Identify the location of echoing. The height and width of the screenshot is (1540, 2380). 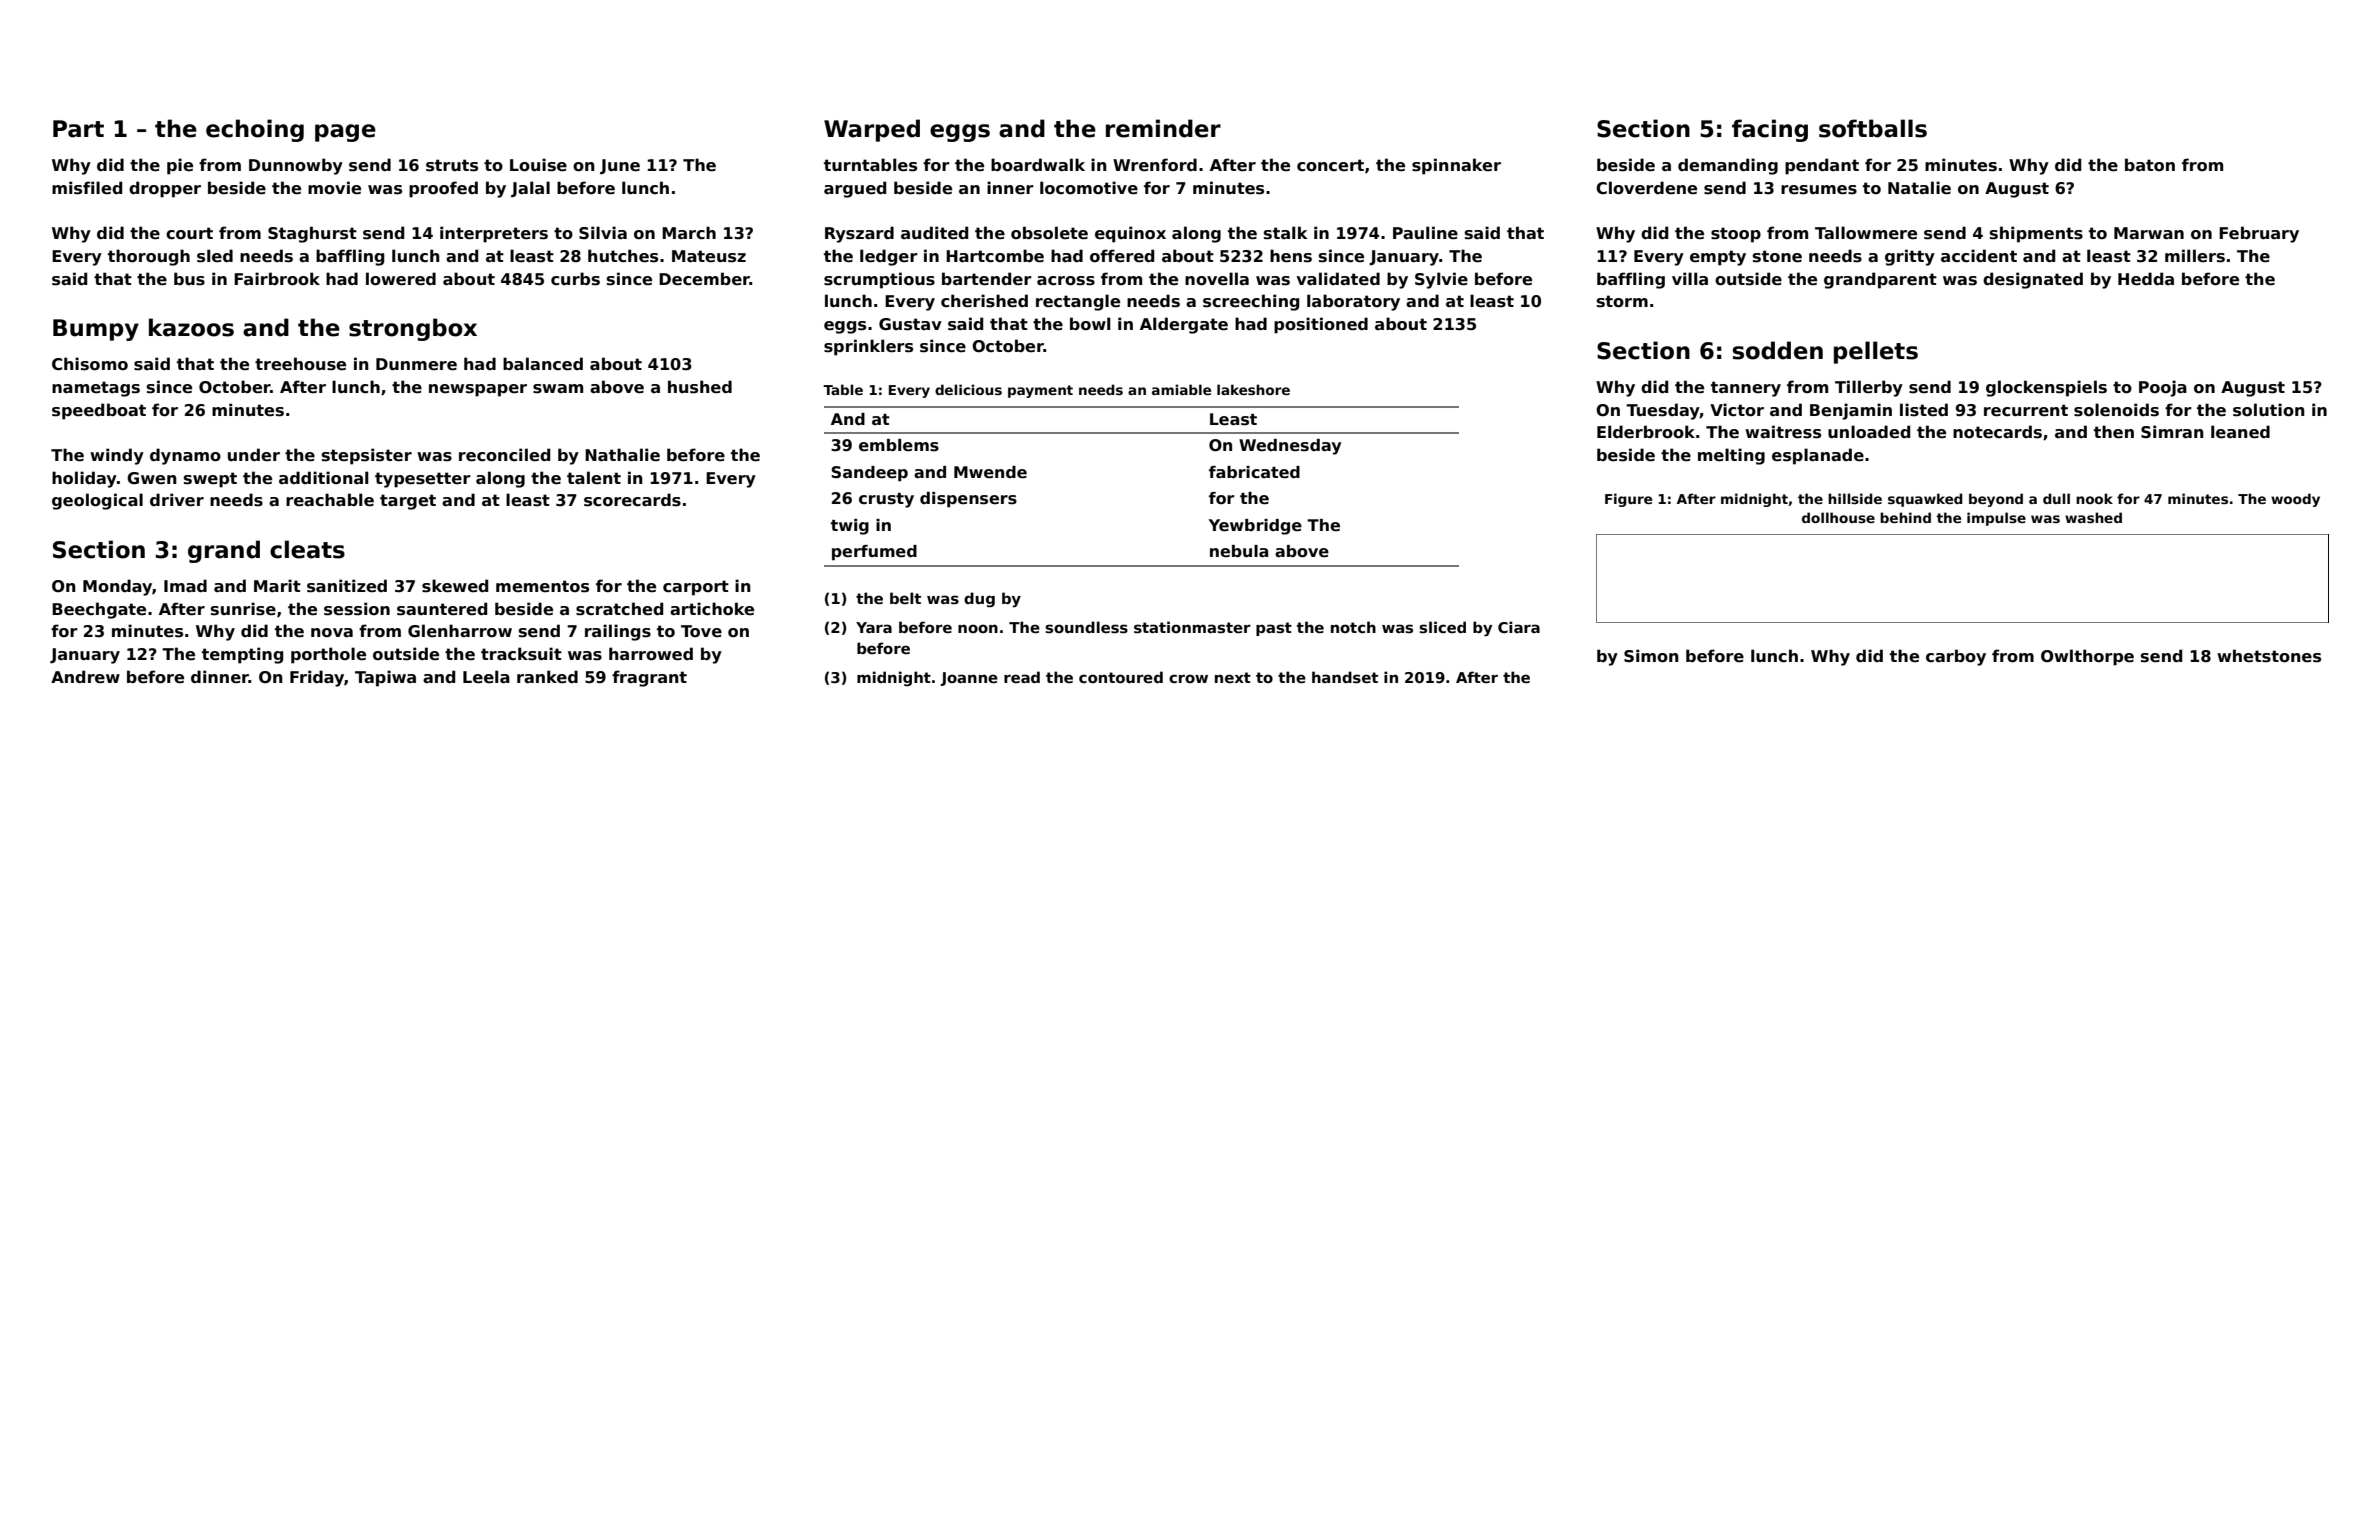
(255, 130).
